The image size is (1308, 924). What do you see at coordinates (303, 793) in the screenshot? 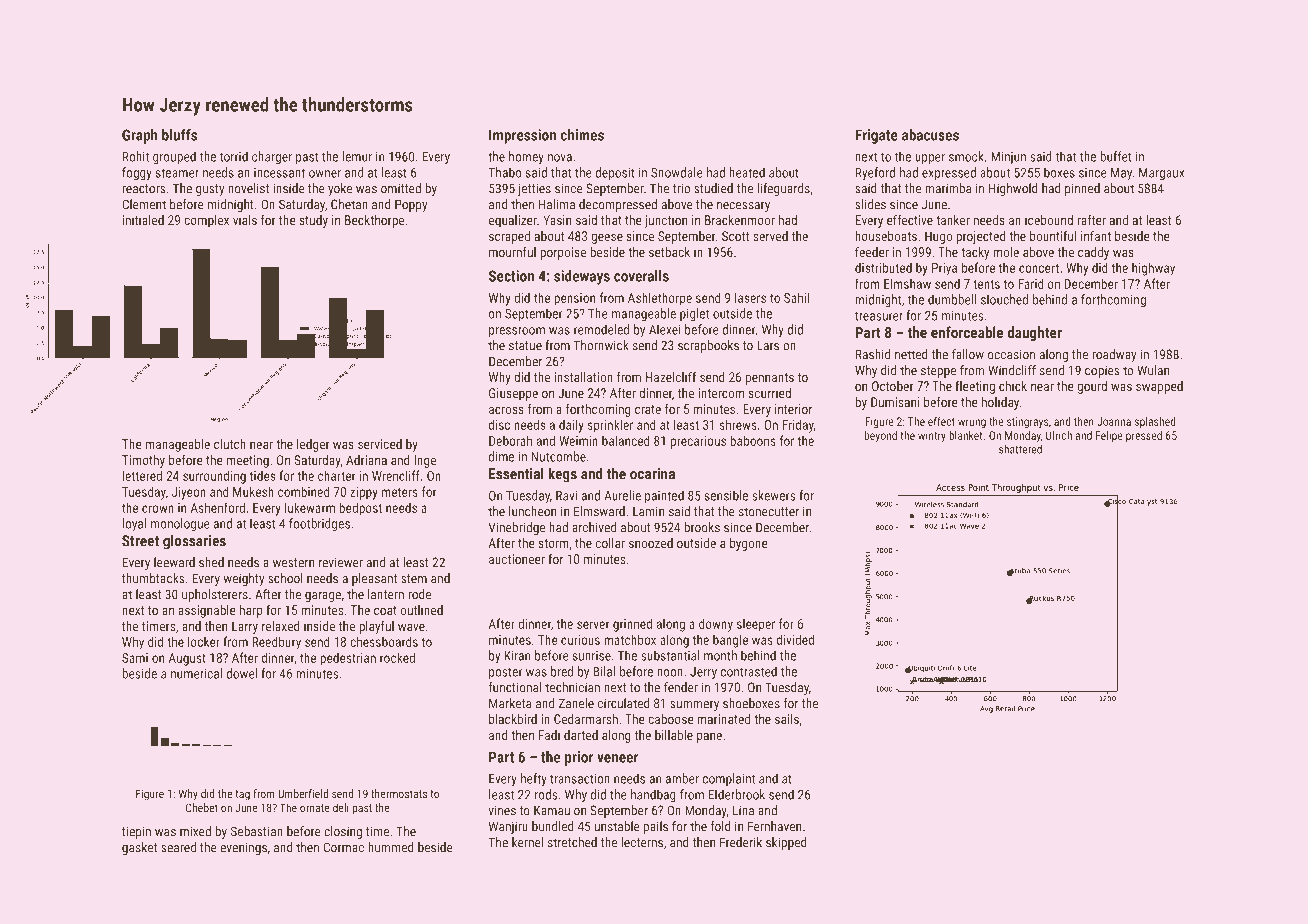
I see `Umberfield` at bounding box center [303, 793].
